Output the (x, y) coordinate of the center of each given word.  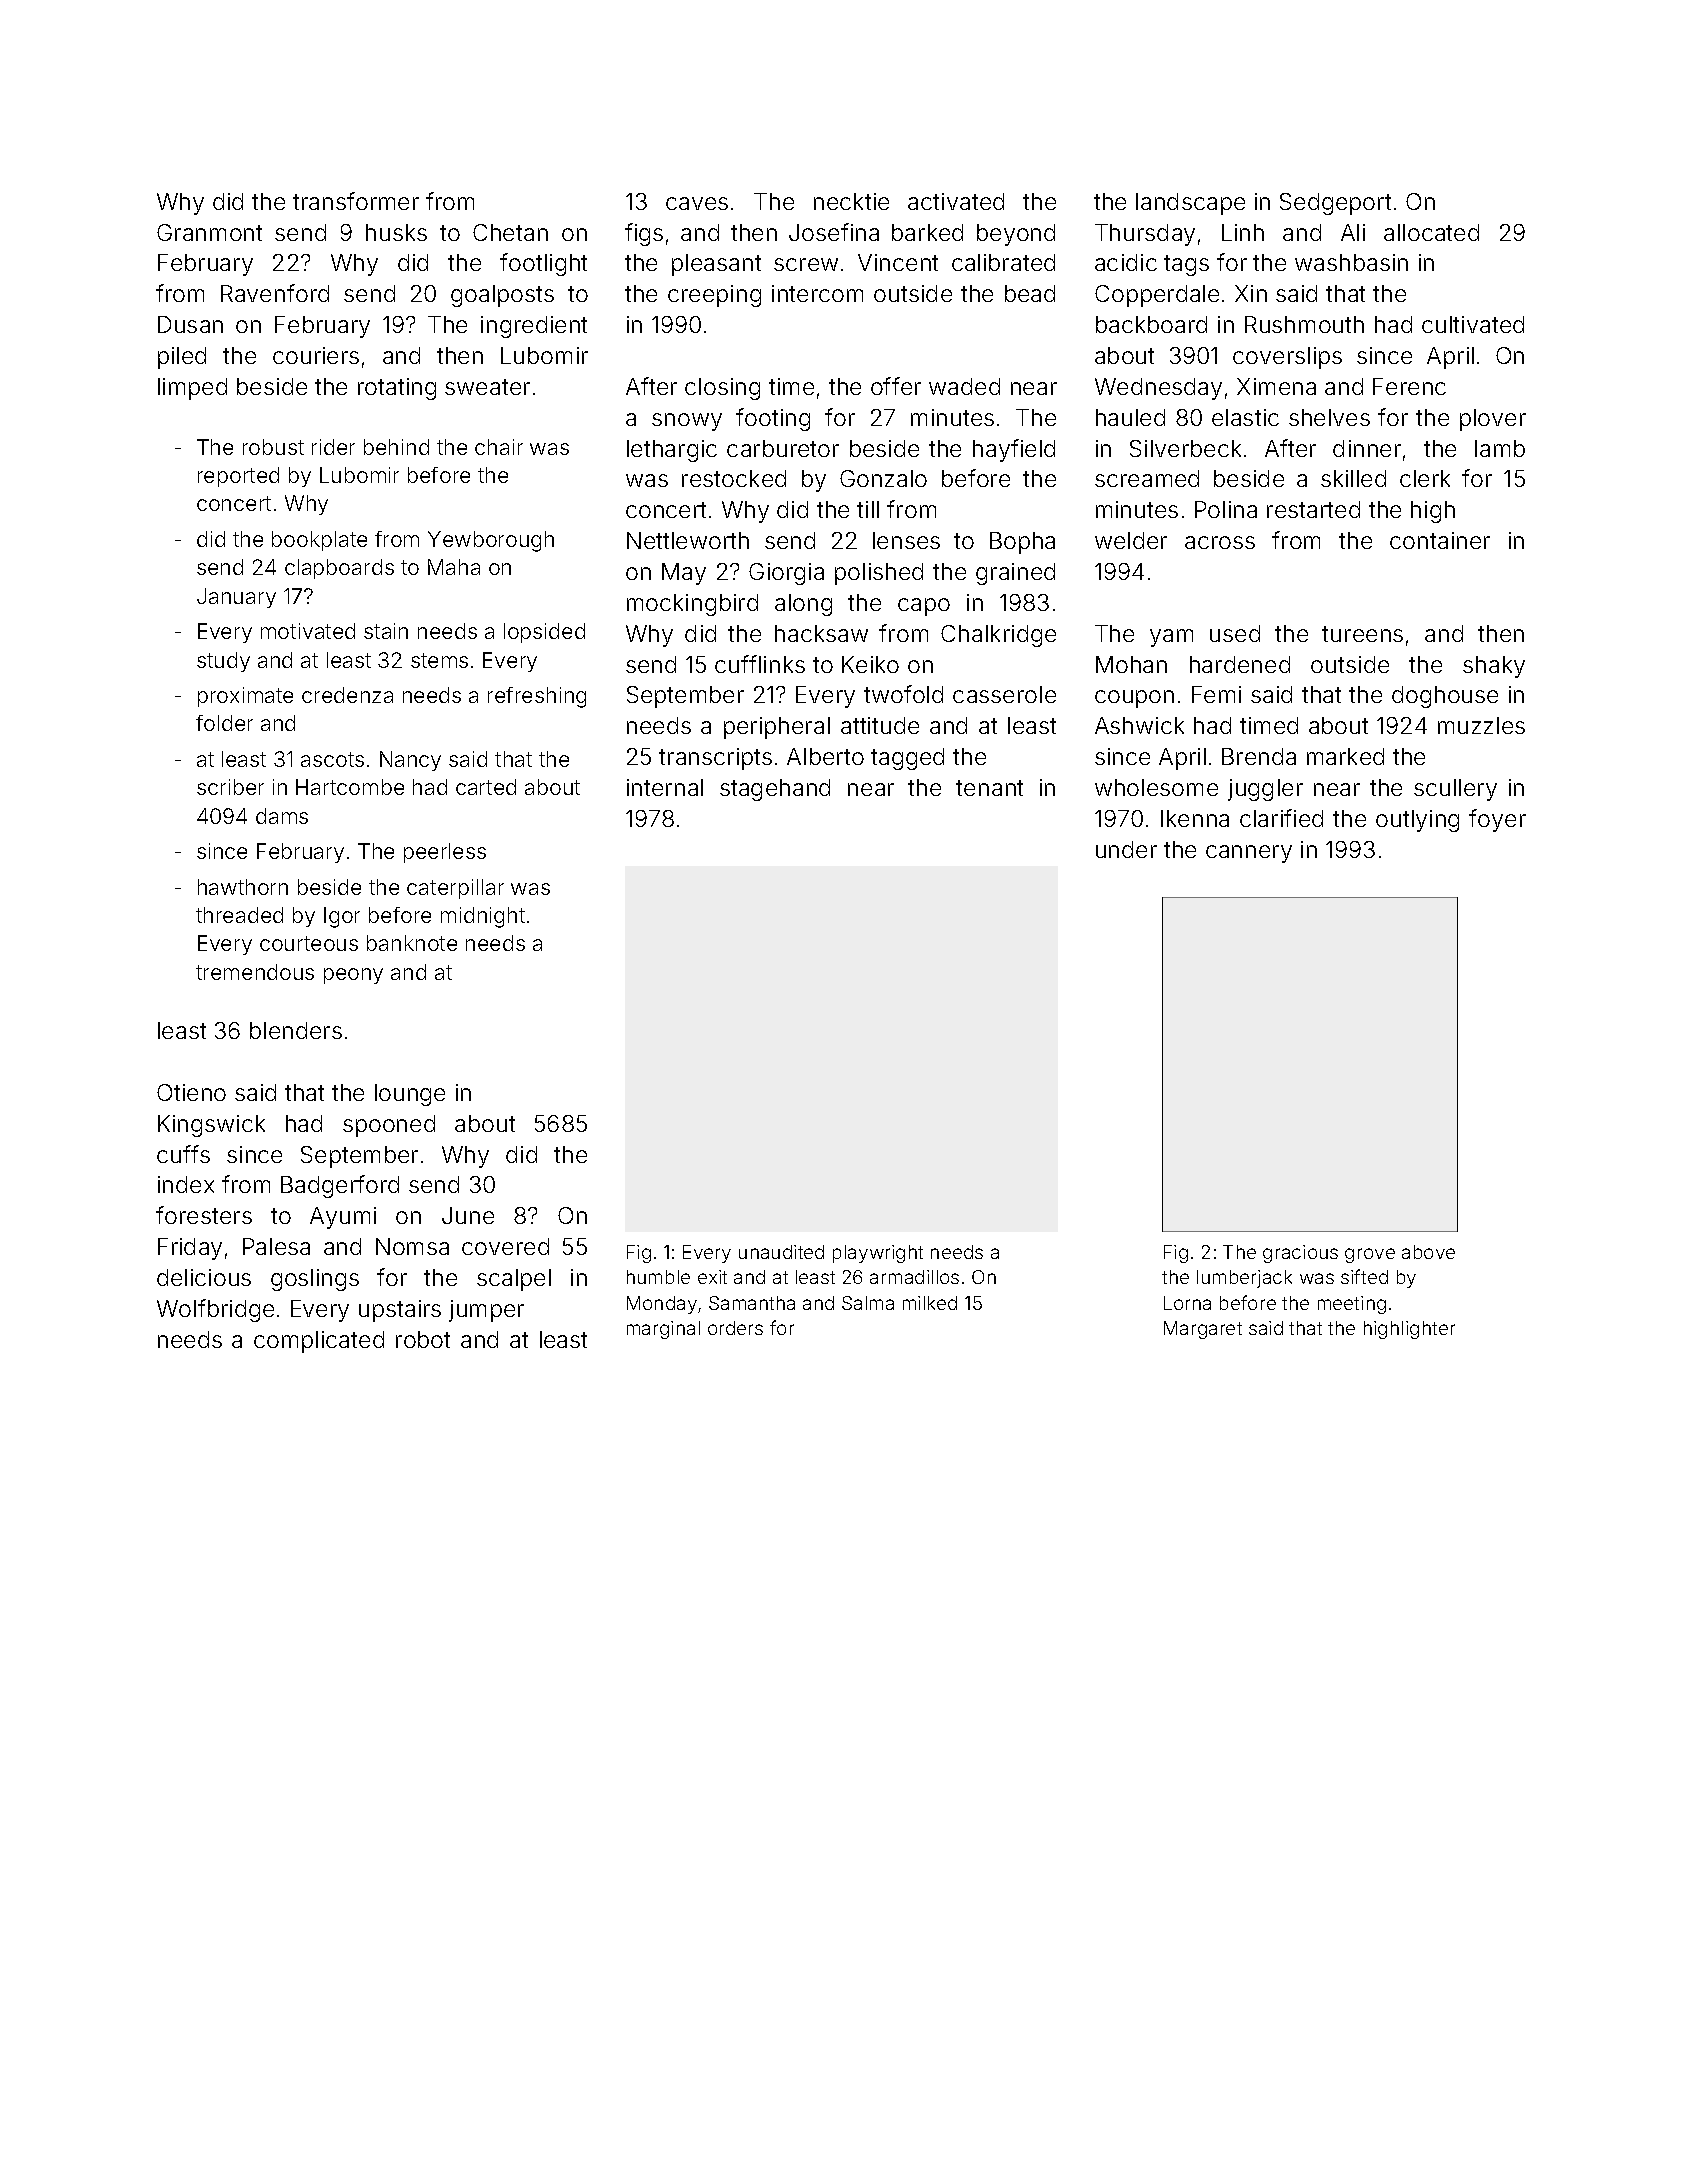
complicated (319, 1342)
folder (224, 723)
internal (665, 787)
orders (735, 1328)
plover (1493, 420)
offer (896, 386)
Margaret (1203, 1330)
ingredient (534, 327)
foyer (1497, 820)
